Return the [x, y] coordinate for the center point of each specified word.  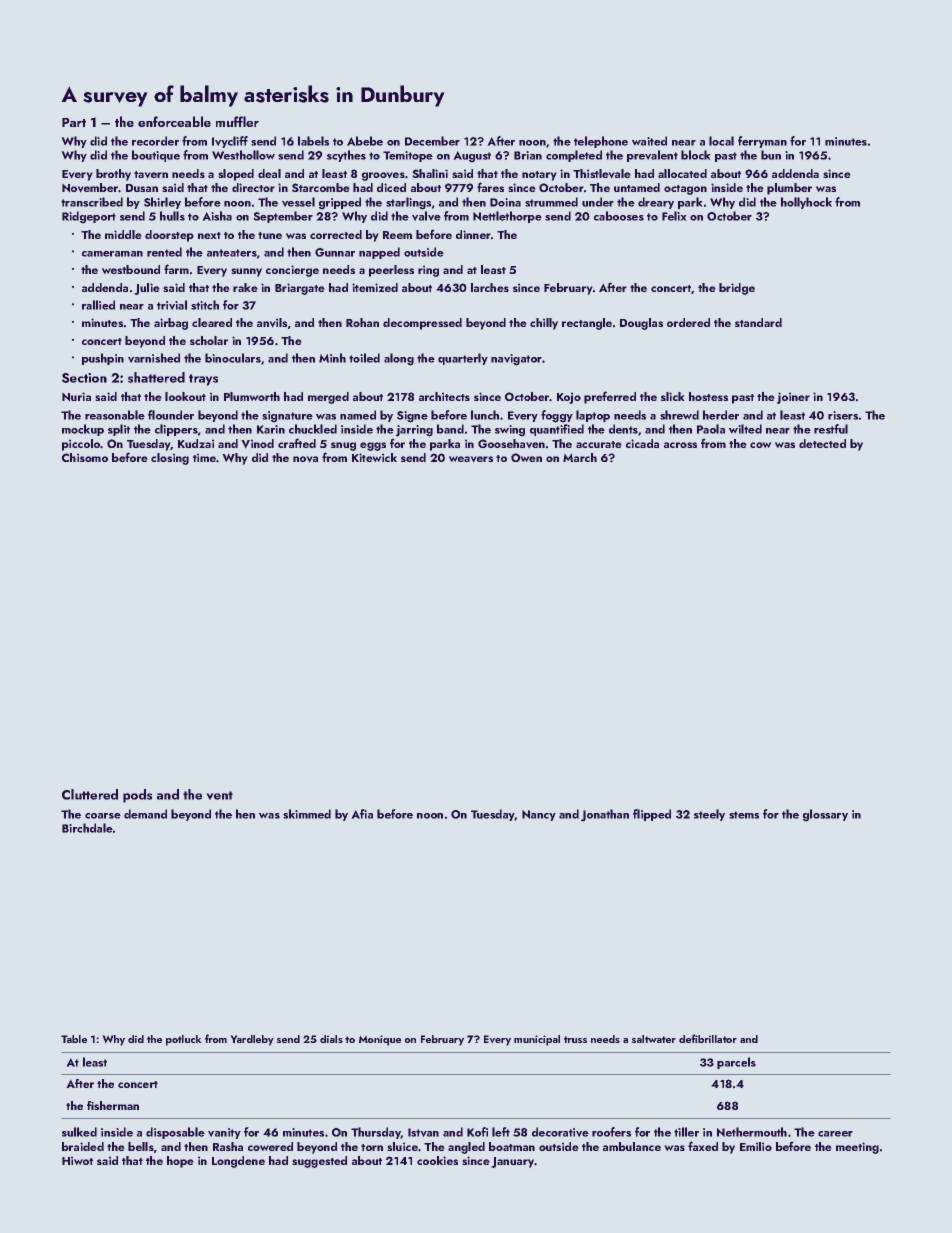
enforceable [174, 121]
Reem [397, 235]
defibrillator [708, 1038]
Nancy [539, 815]
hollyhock [806, 203]
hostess [708, 396]
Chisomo [85, 457]
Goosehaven [511, 444]
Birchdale [87, 828]
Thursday [376, 1133]
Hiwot [77, 1160]
